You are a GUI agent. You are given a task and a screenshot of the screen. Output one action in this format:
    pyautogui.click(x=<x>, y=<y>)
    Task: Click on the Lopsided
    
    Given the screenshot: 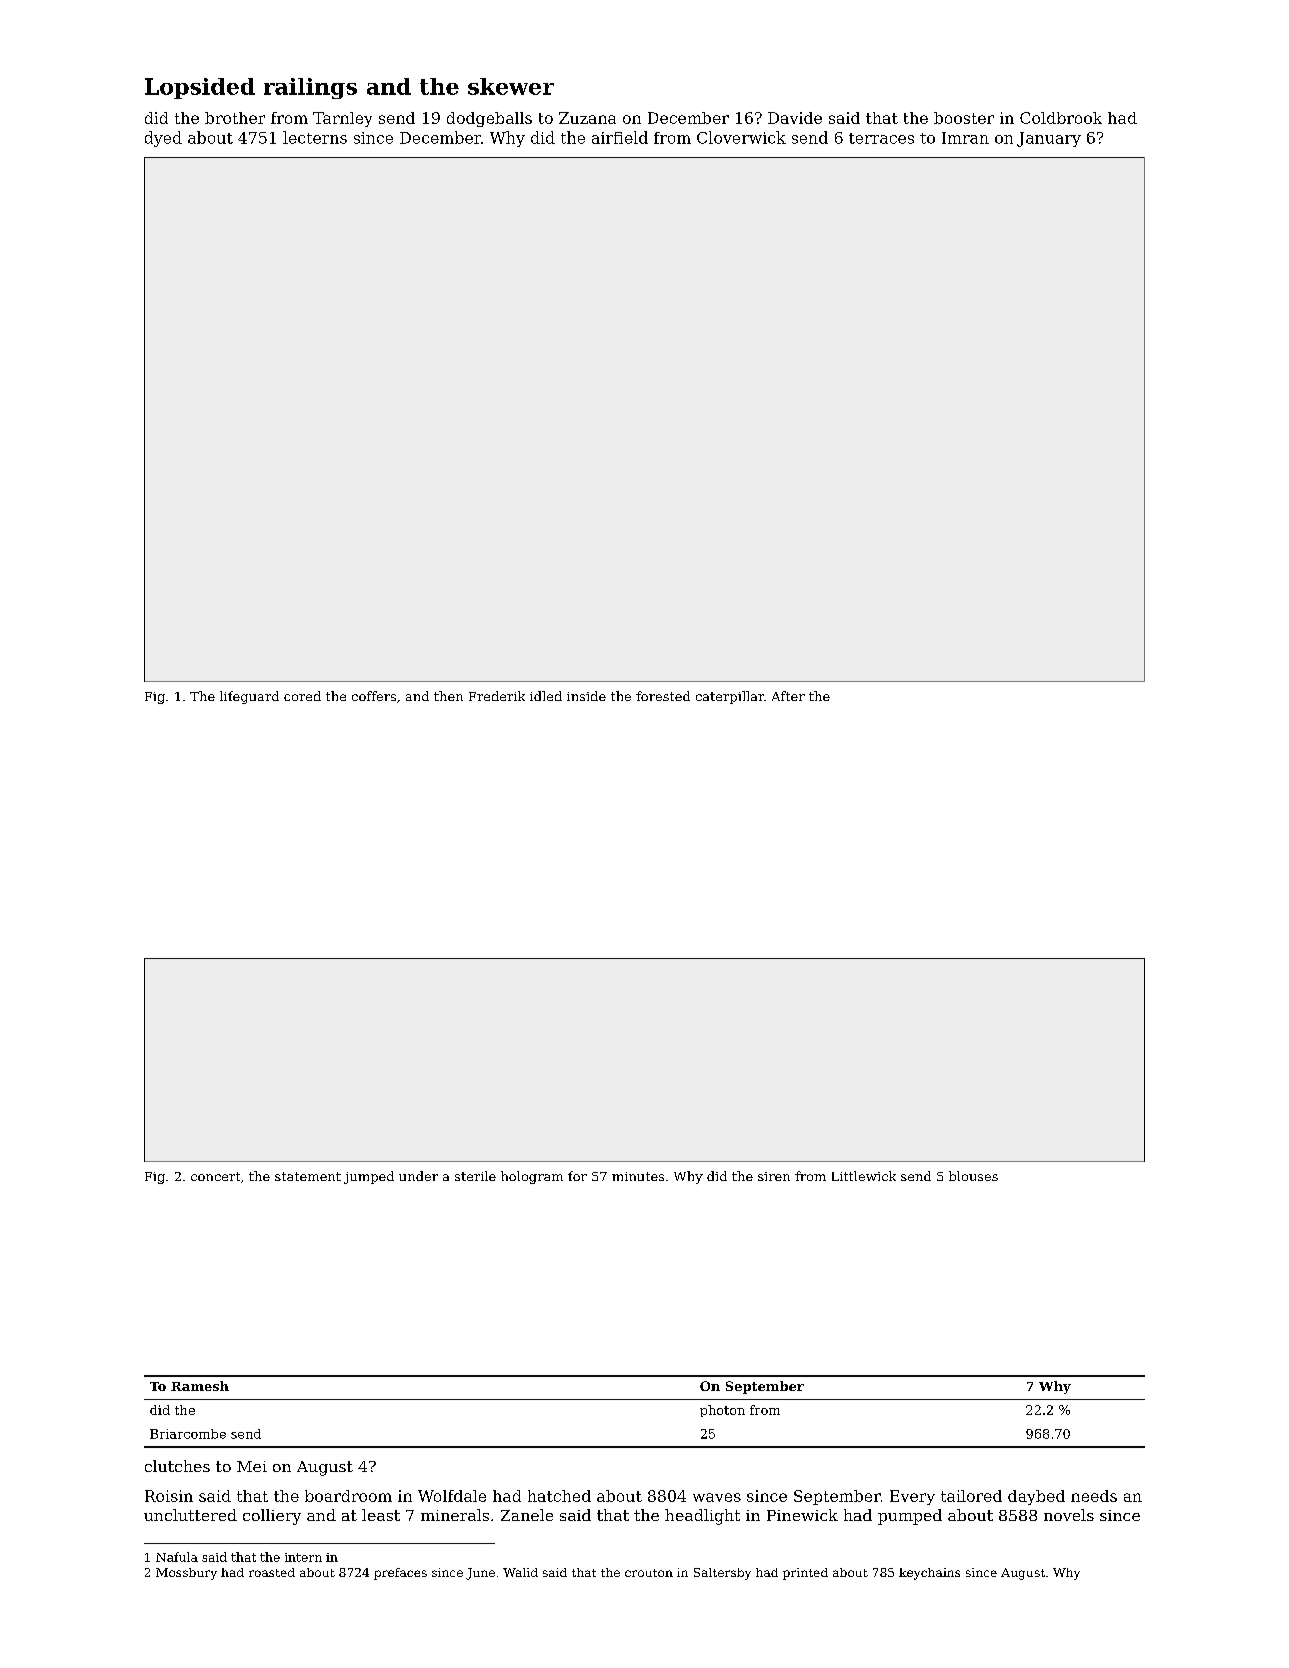 What is the action you would take?
    pyautogui.click(x=200, y=88)
